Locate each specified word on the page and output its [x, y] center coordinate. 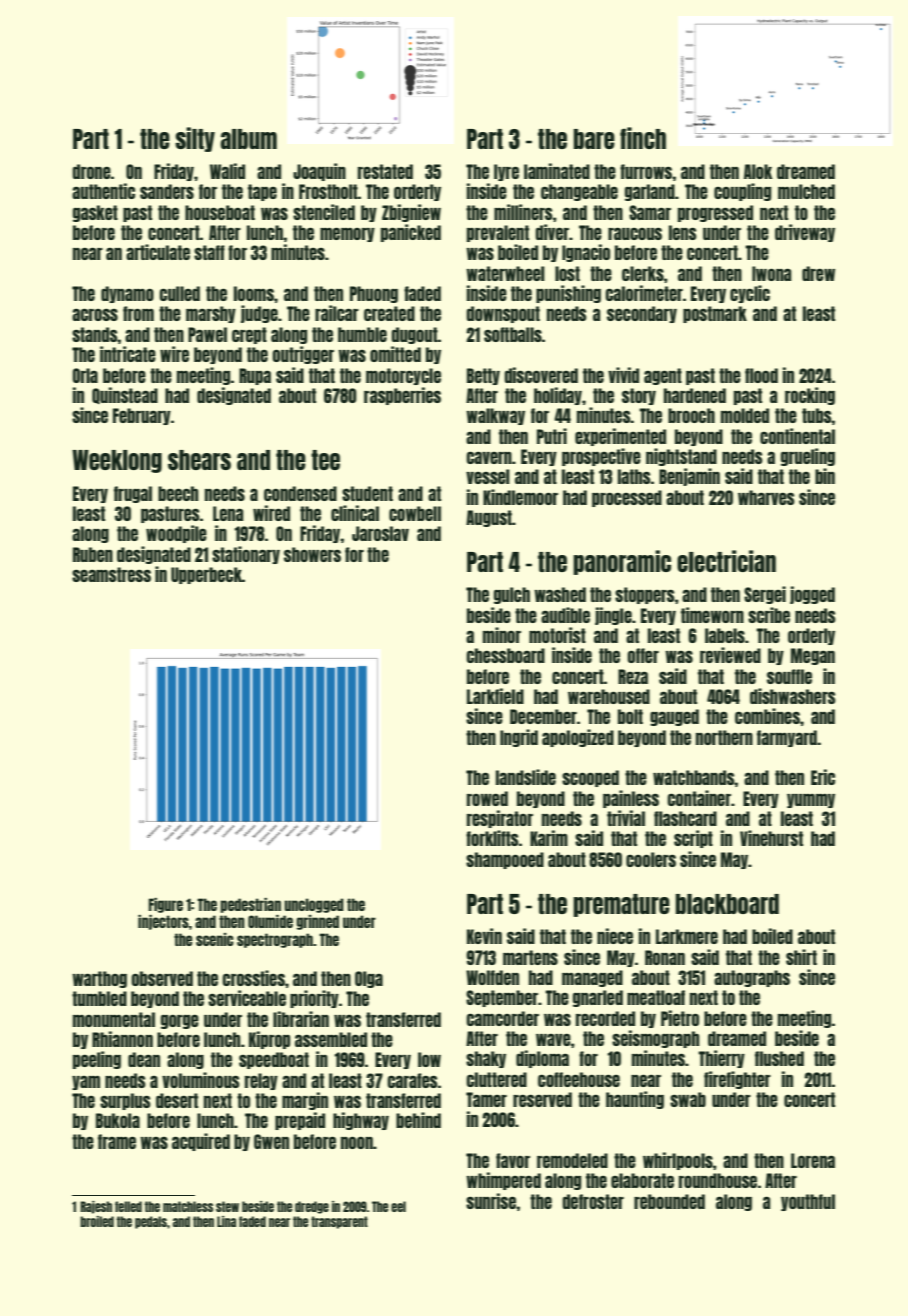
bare [594, 139]
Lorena [813, 1160]
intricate [128, 354]
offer [643, 655]
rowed [487, 798]
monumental [114, 1019]
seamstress [111, 574]
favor [513, 1160]
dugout [414, 335]
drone [91, 171]
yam [86, 1082]
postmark [715, 314]
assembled [331, 1039]
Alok [758, 171]
